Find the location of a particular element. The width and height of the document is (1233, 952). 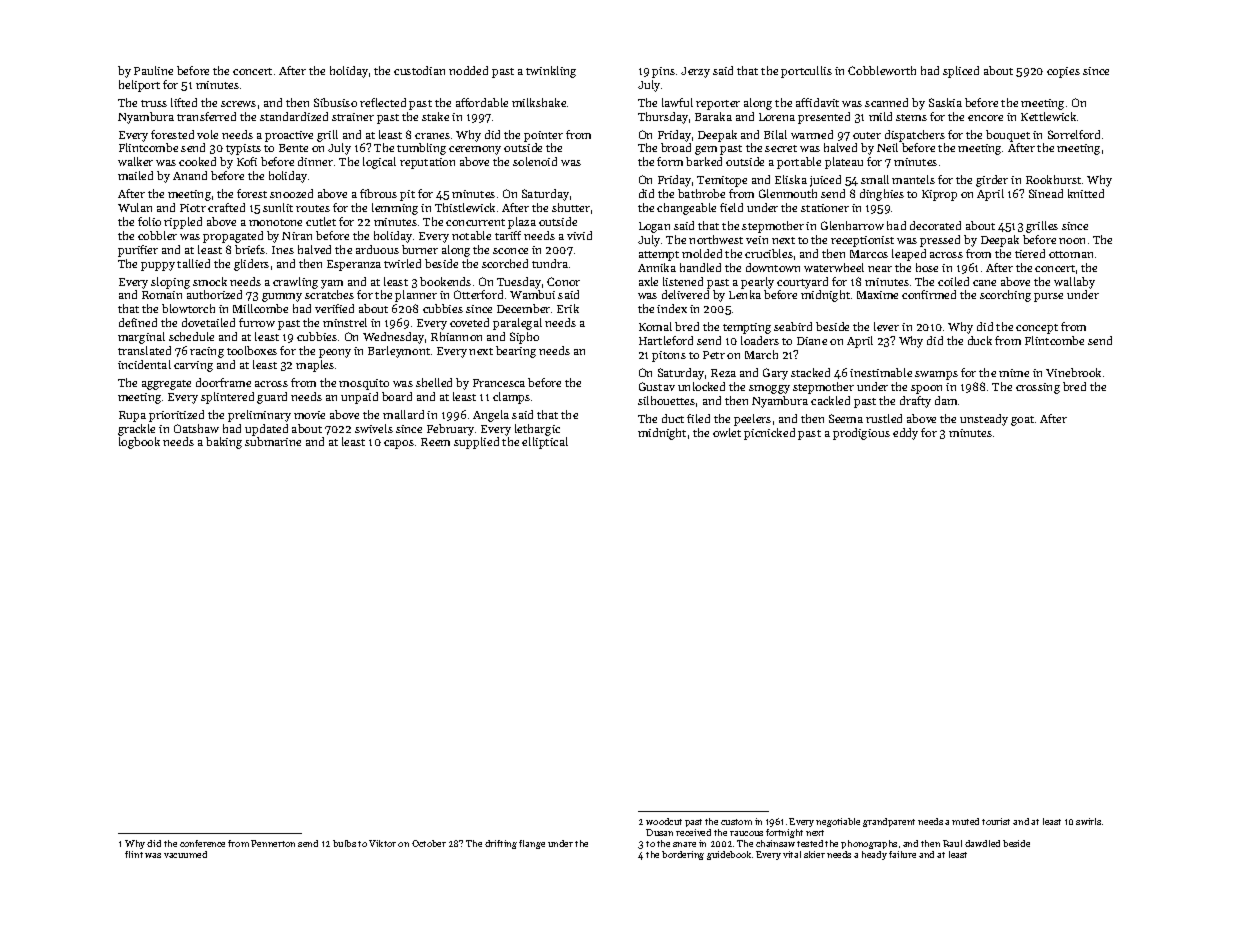

dawdled is located at coordinates (982, 843).
